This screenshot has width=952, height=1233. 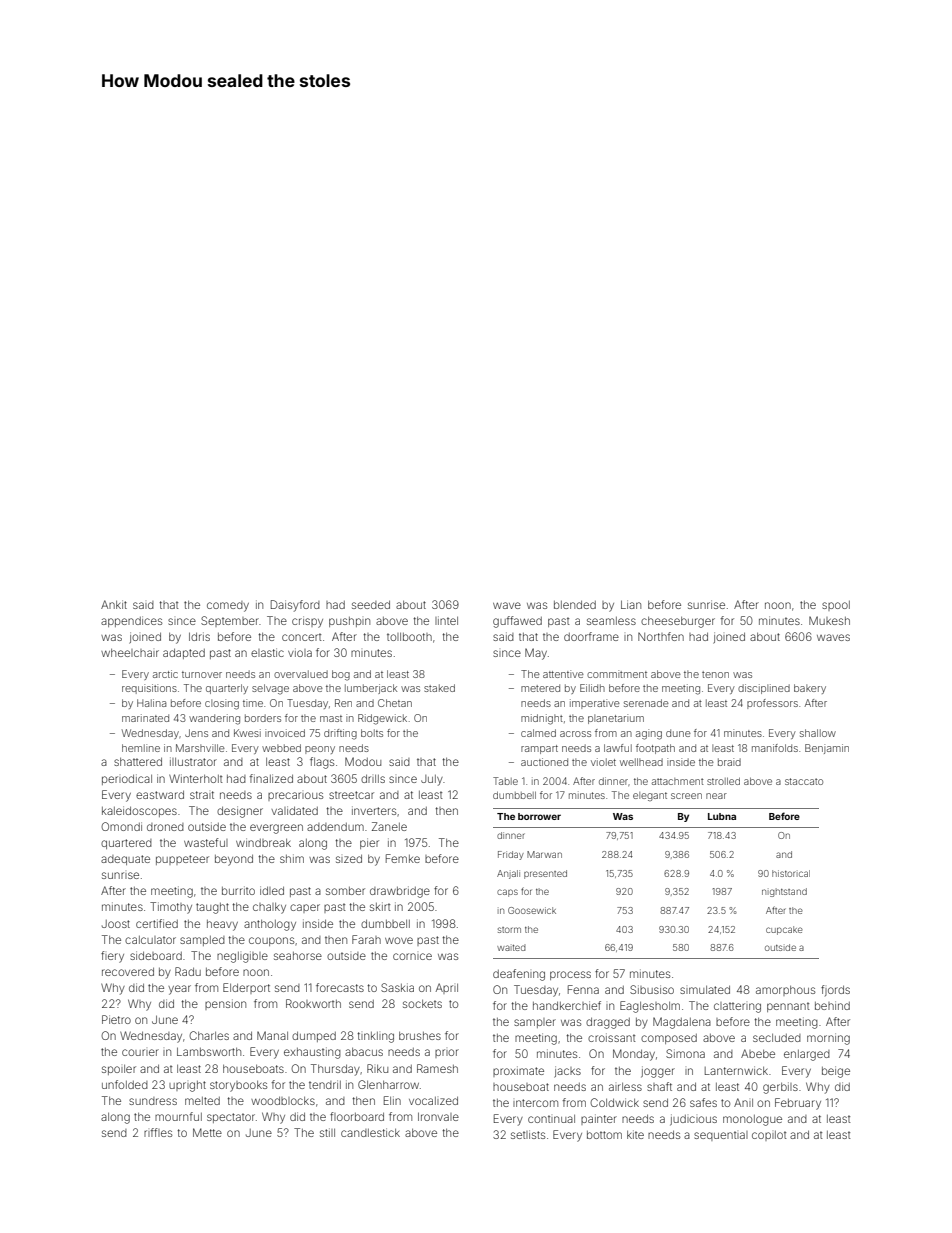 What do you see at coordinates (535, 1023) in the screenshot?
I see `sampler` at bounding box center [535, 1023].
